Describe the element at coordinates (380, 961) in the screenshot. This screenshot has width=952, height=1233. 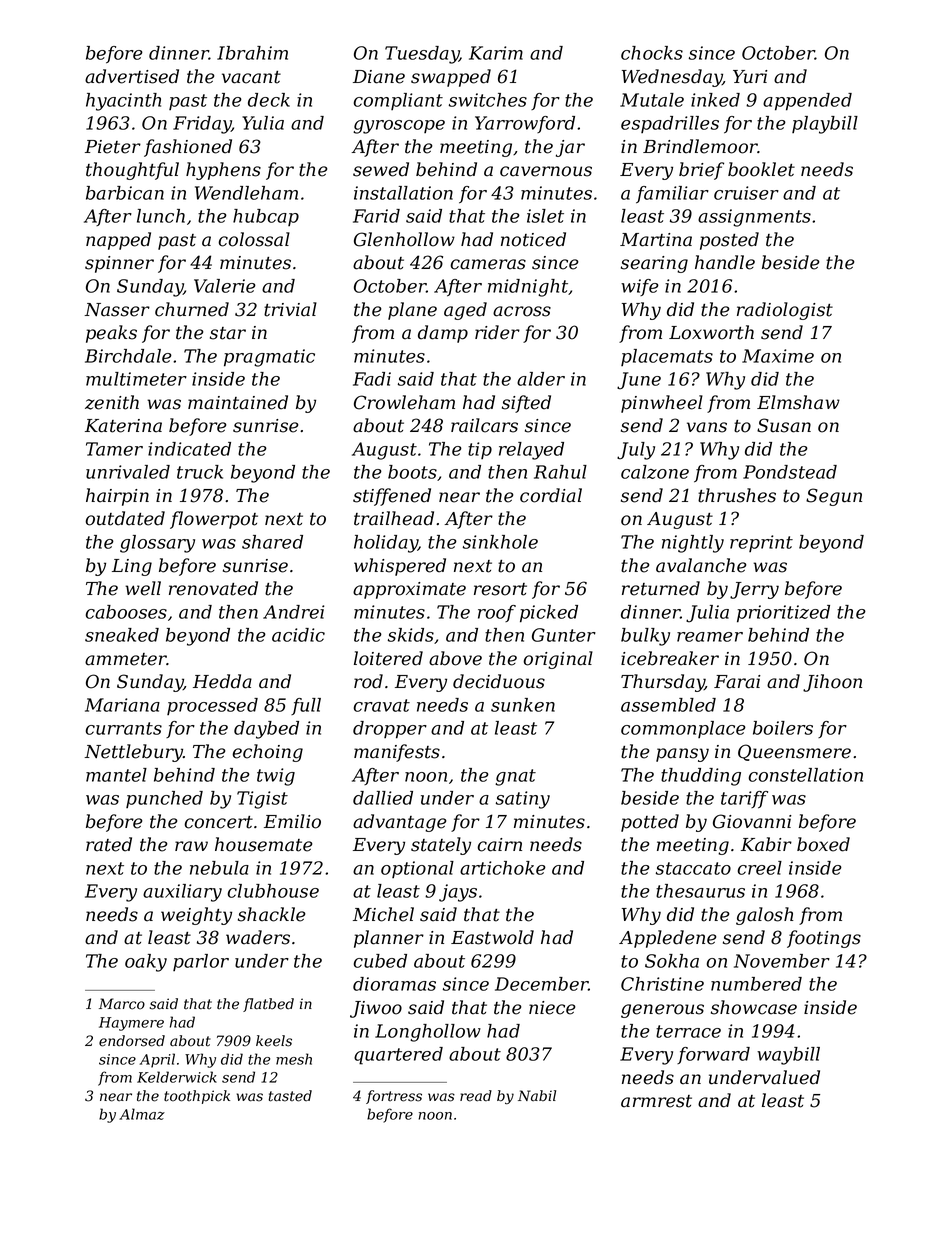
I see `cubed` at that location.
